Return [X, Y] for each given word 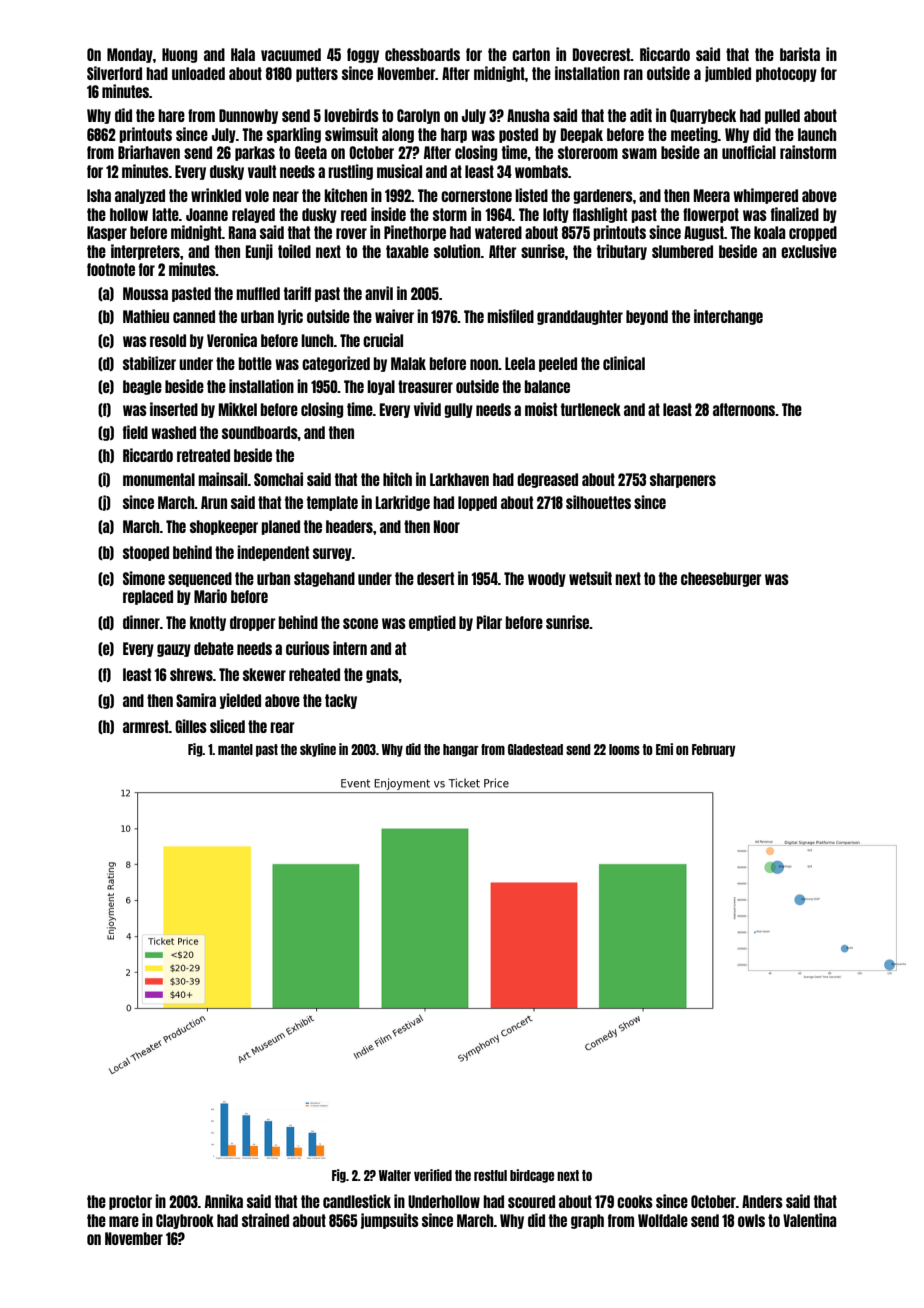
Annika [224, 1201]
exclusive [809, 251]
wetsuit [590, 578]
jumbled [728, 74]
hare [171, 115]
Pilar [489, 622]
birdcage [532, 1176]
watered [498, 232]
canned [194, 316]
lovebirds [351, 115]
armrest [146, 726]
